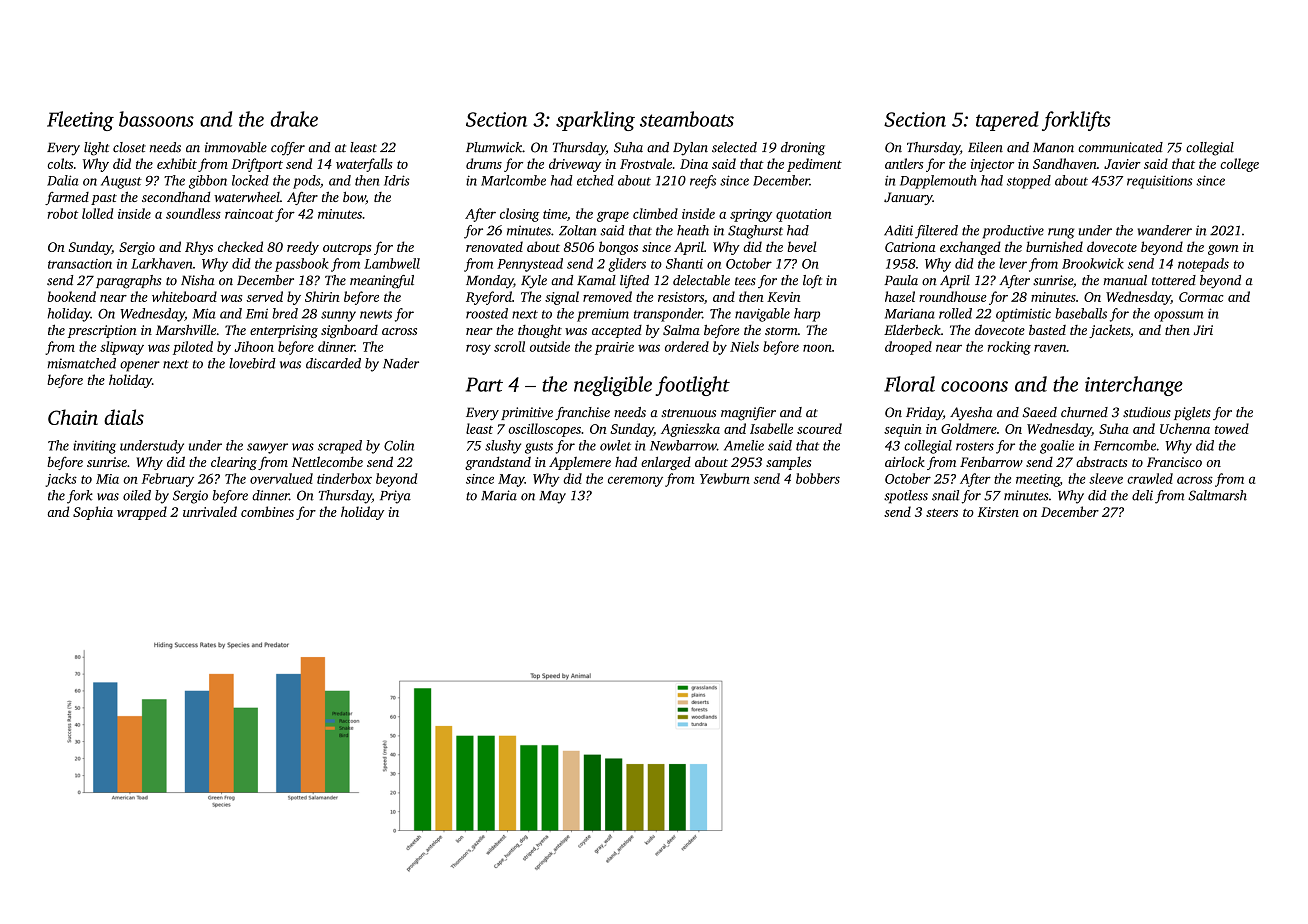 The image size is (1308, 924). I want to click on basted, so click(1047, 329).
